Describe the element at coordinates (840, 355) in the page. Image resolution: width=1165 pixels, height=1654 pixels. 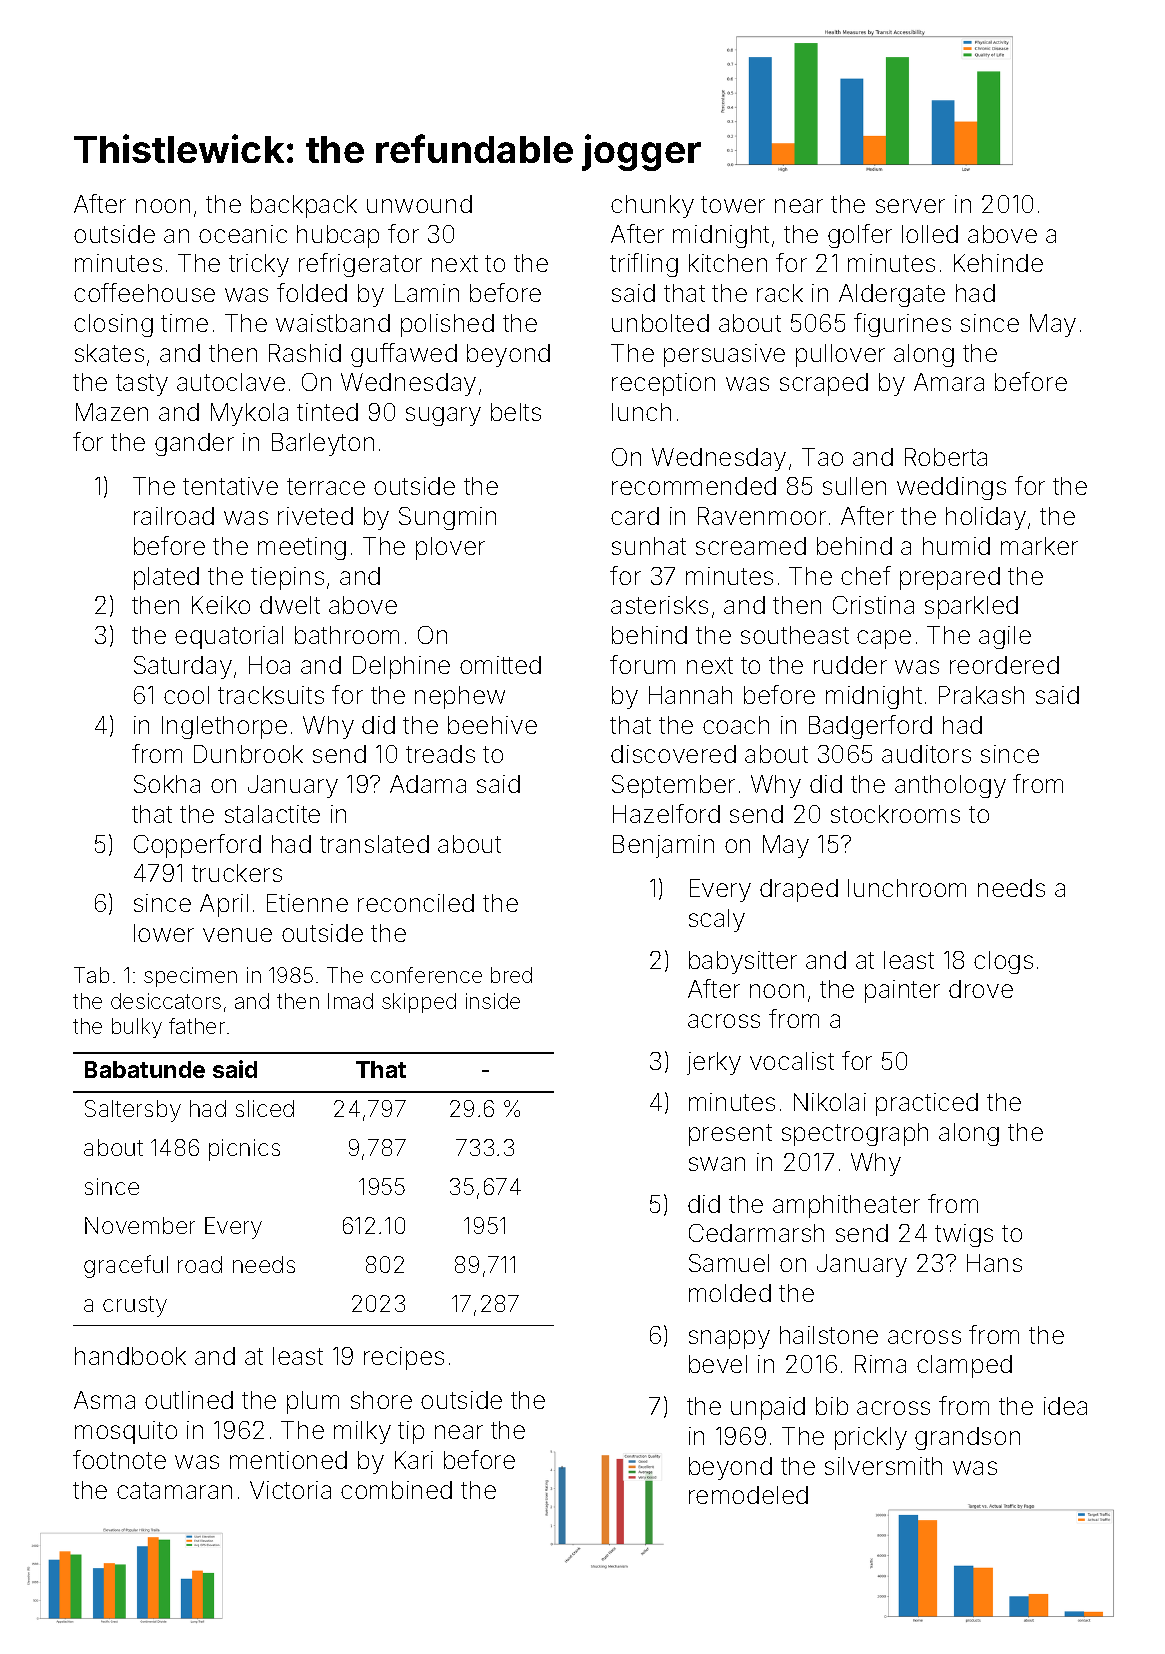
I see `pullover` at that location.
